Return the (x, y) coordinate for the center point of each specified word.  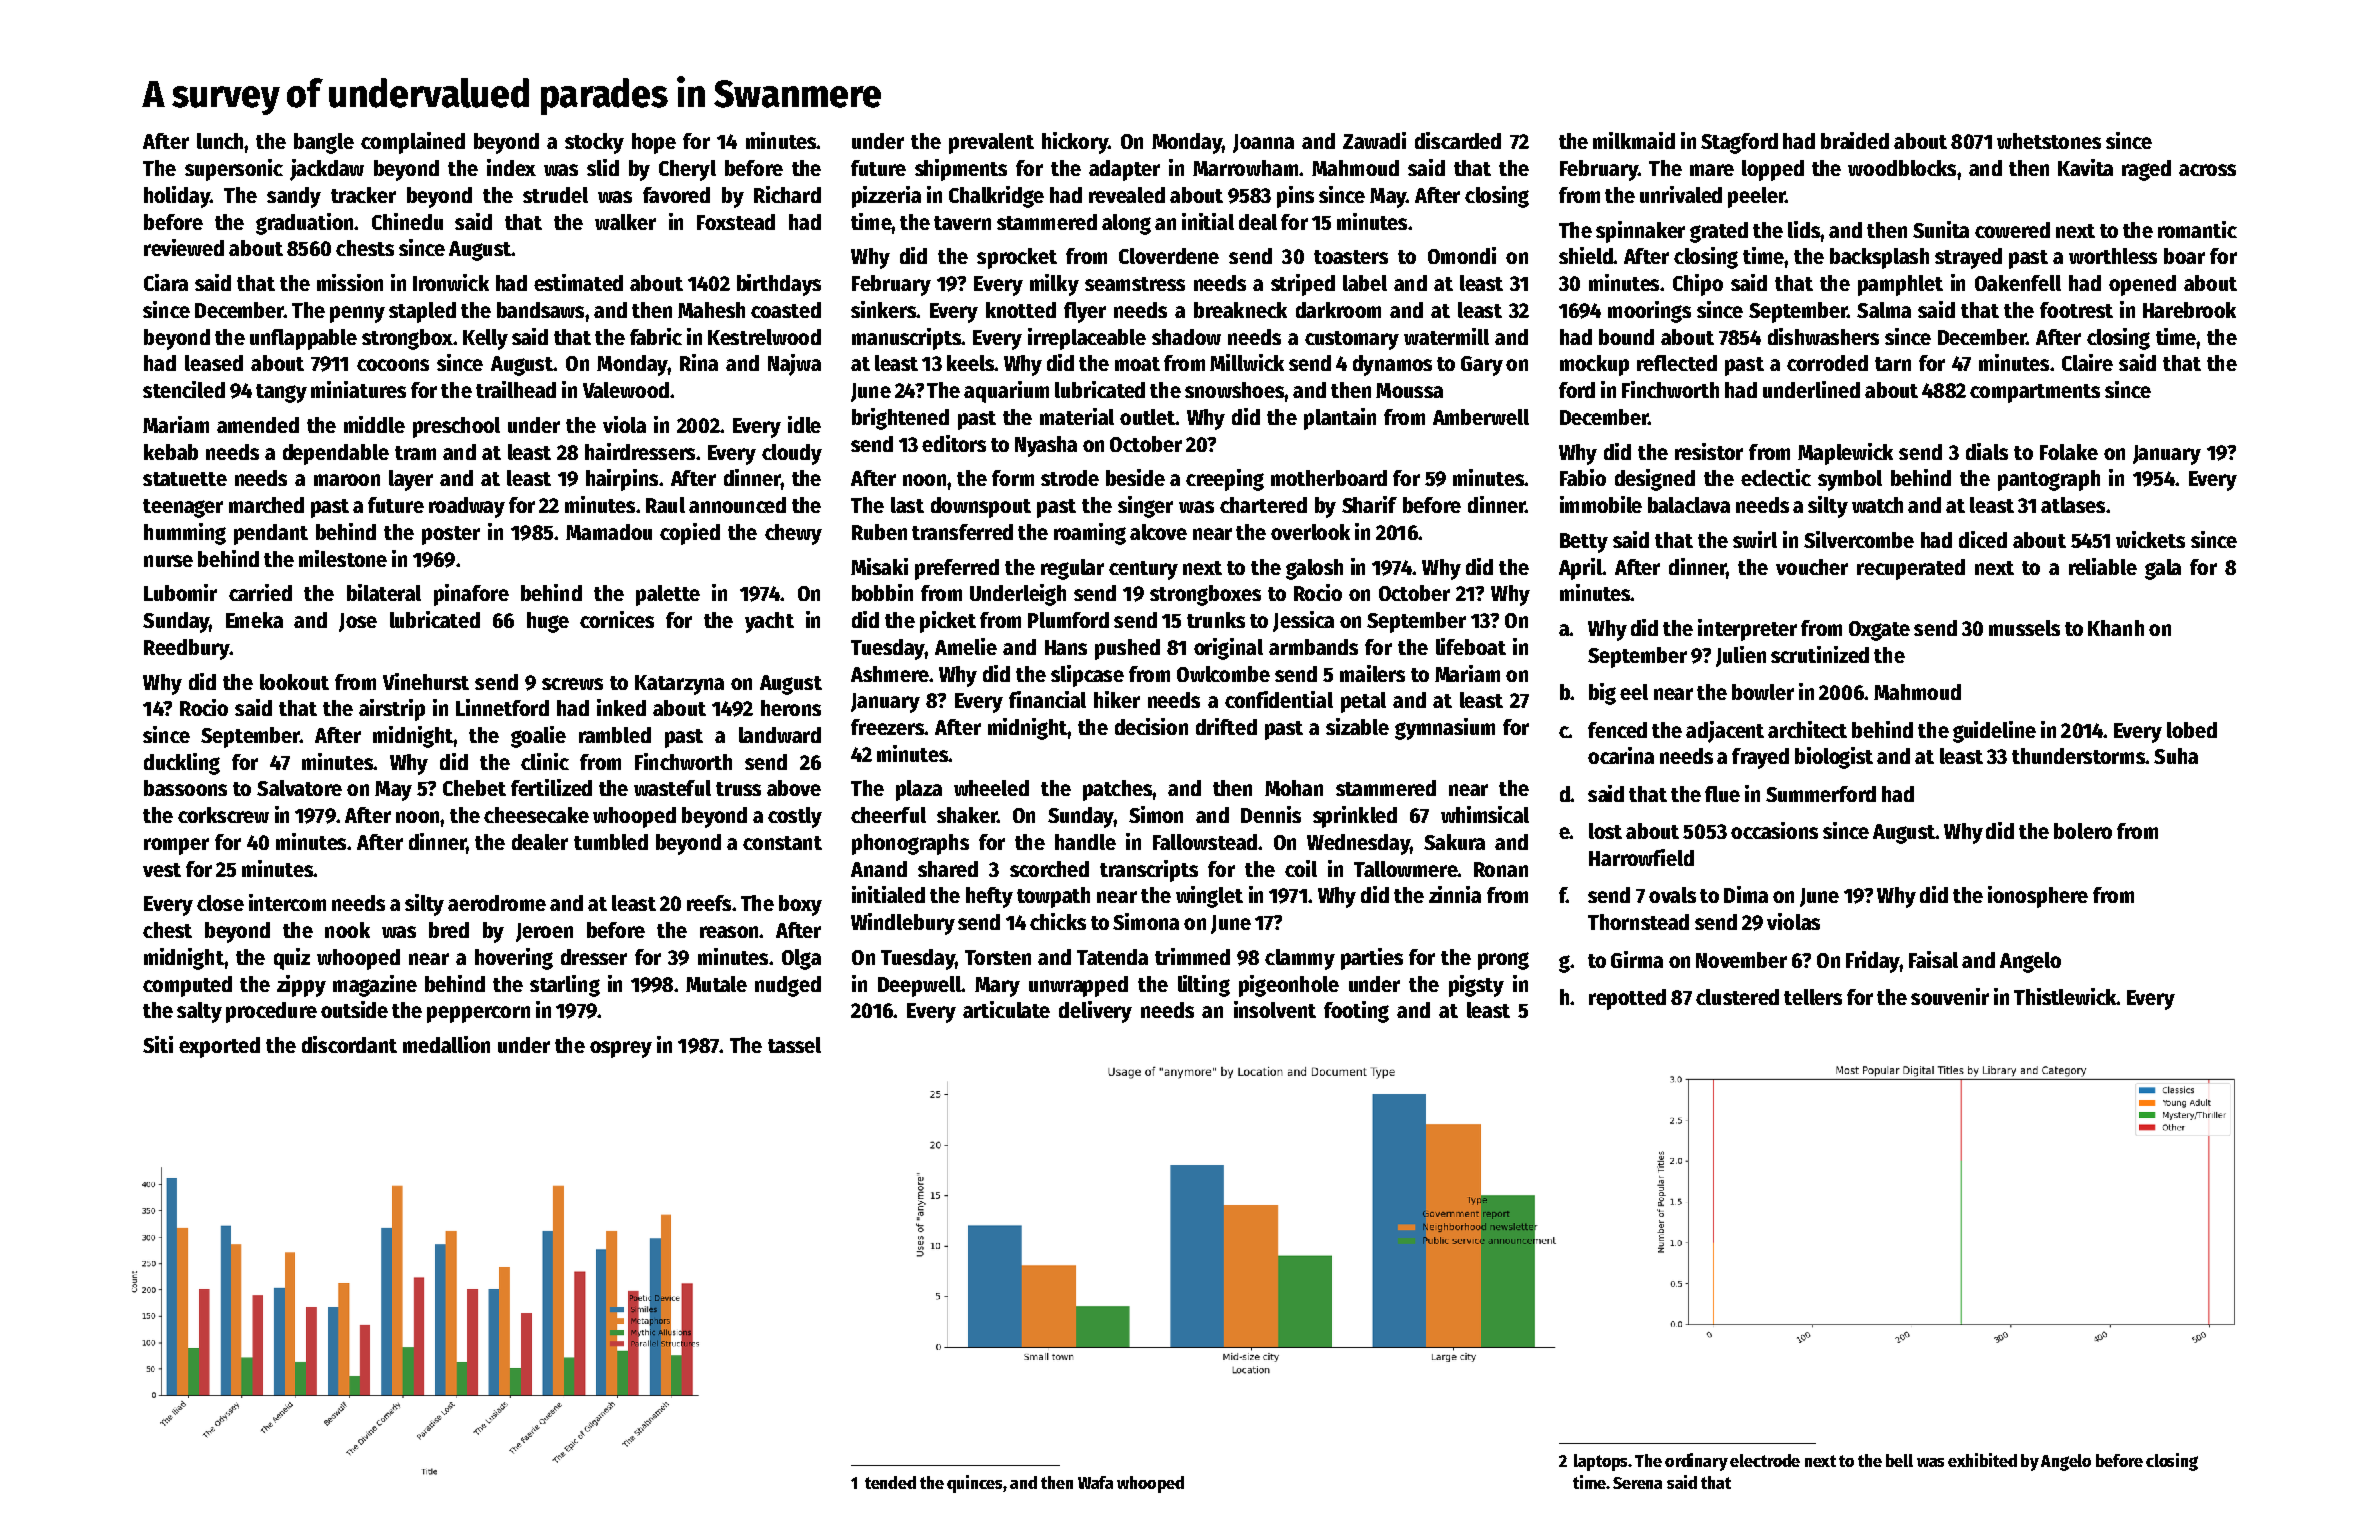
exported (219, 1047)
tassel (794, 1045)
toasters (1351, 257)
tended (890, 1482)
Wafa (1095, 1482)
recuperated (1911, 569)
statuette (185, 479)
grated (1719, 232)
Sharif (1369, 504)
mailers (1372, 673)
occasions (1774, 830)
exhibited (1982, 1460)
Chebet (474, 788)
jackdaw (327, 170)
